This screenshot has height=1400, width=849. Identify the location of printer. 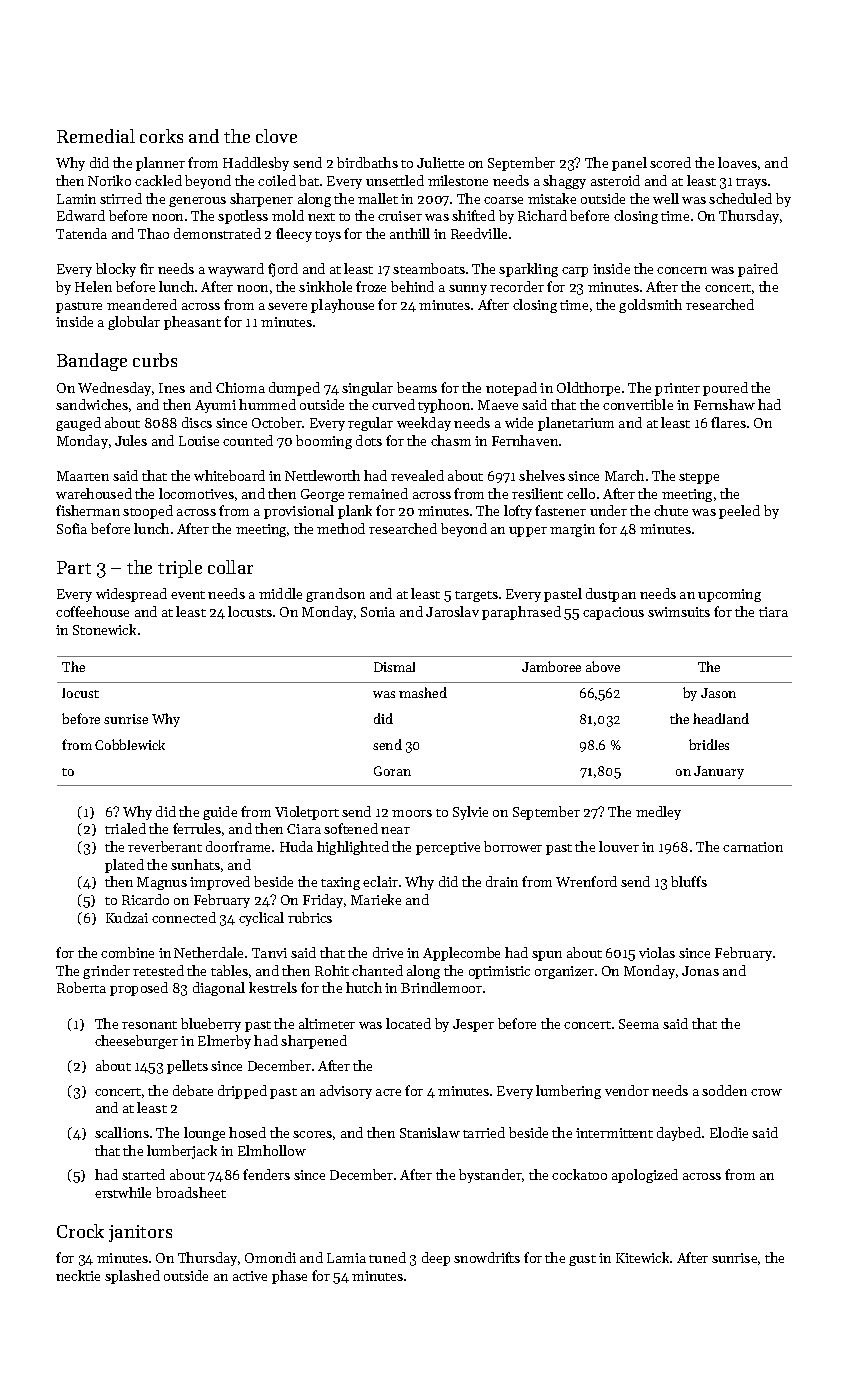
(677, 389).
